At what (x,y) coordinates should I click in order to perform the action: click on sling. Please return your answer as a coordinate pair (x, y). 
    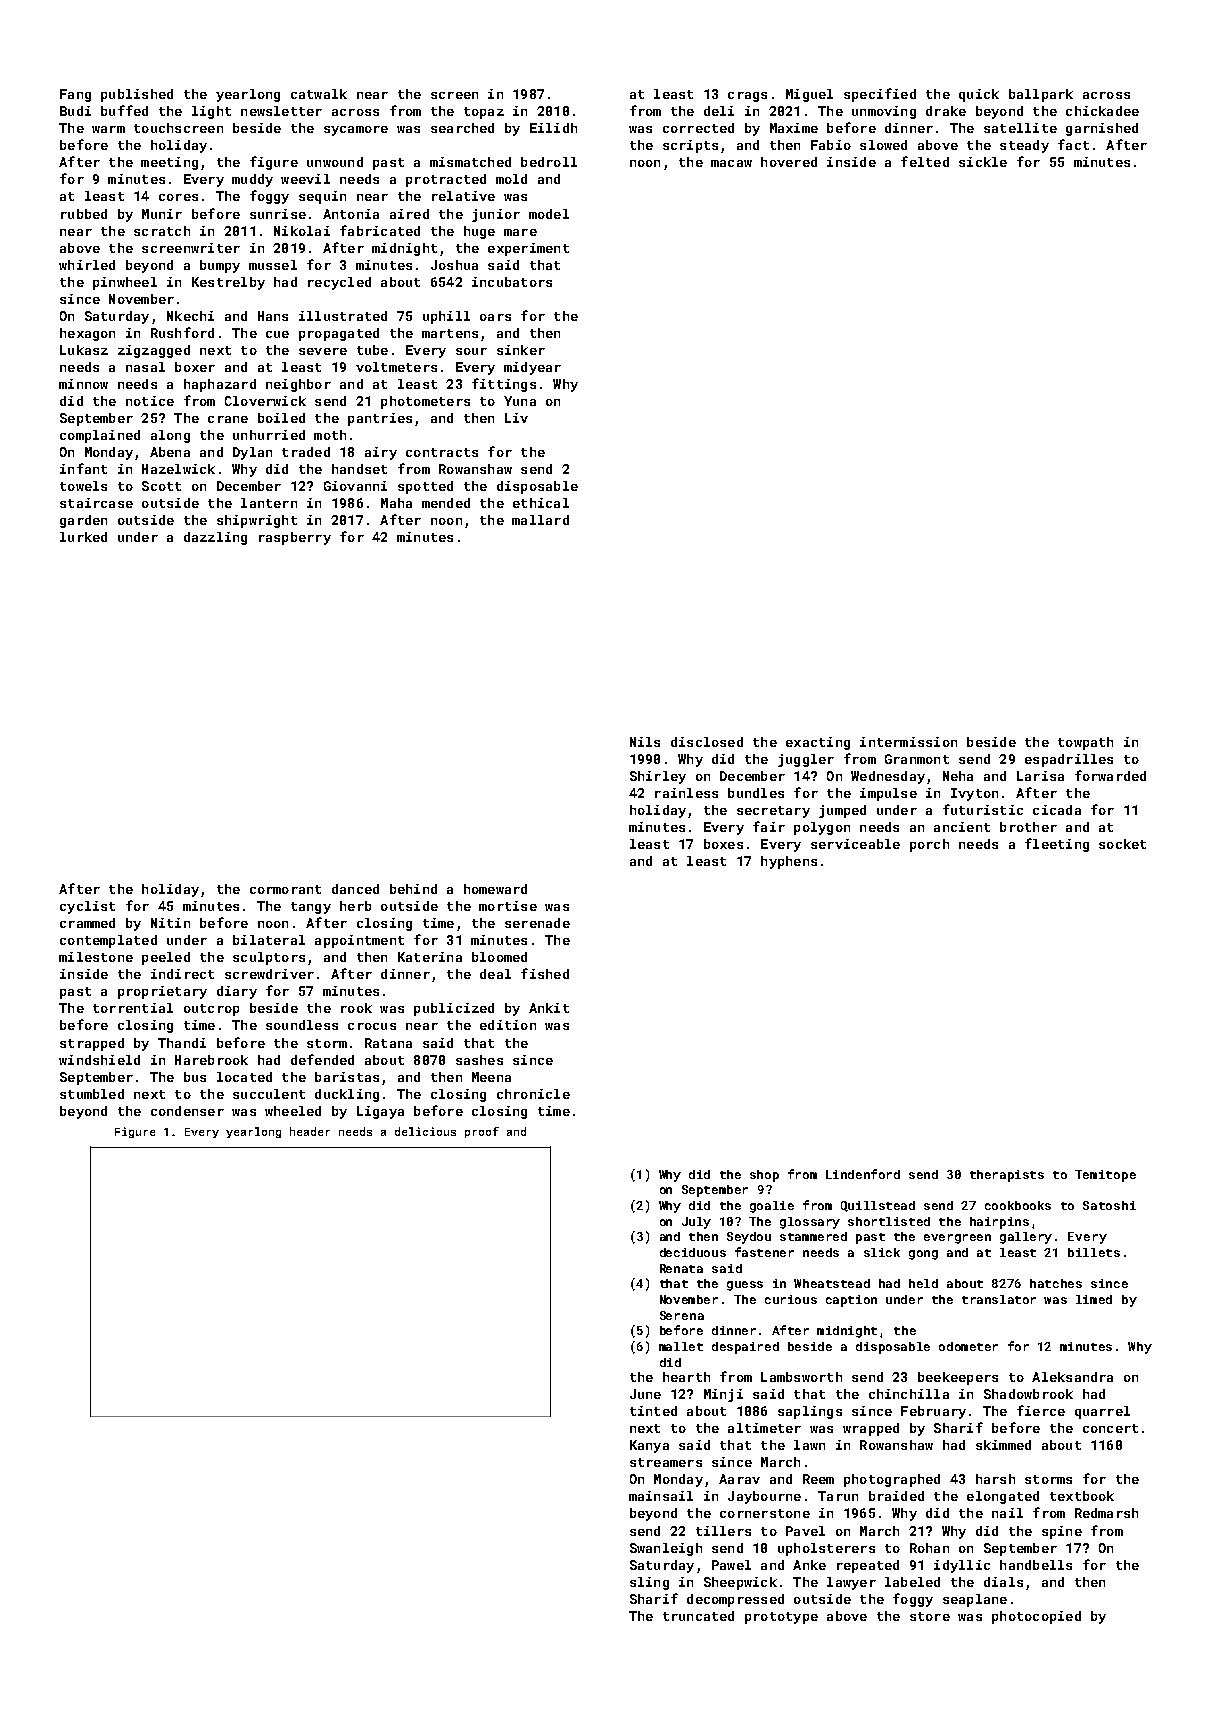
    Looking at the image, I should click on (649, 1583).
